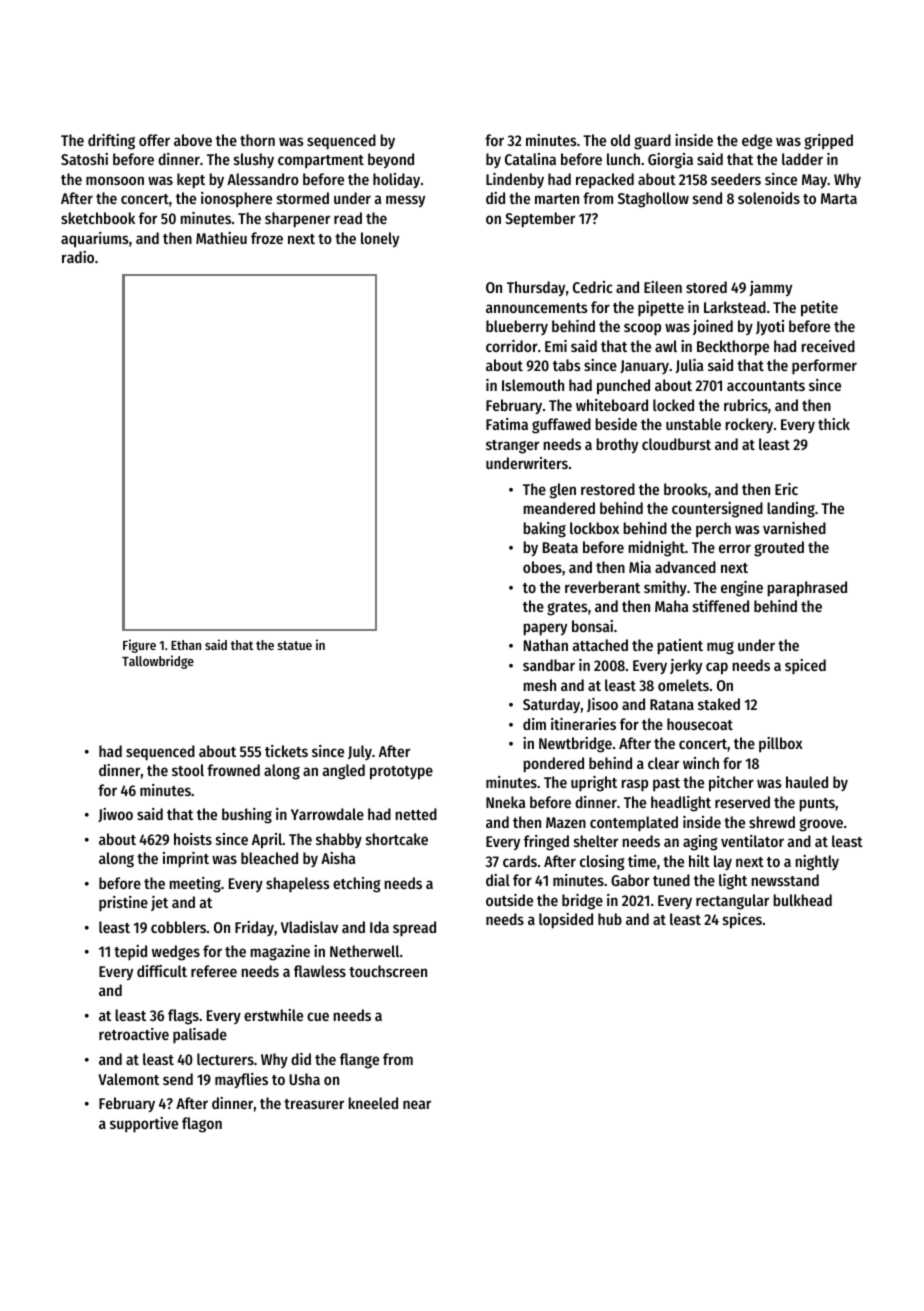  I want to click on Thursday, so click(536, 289).
